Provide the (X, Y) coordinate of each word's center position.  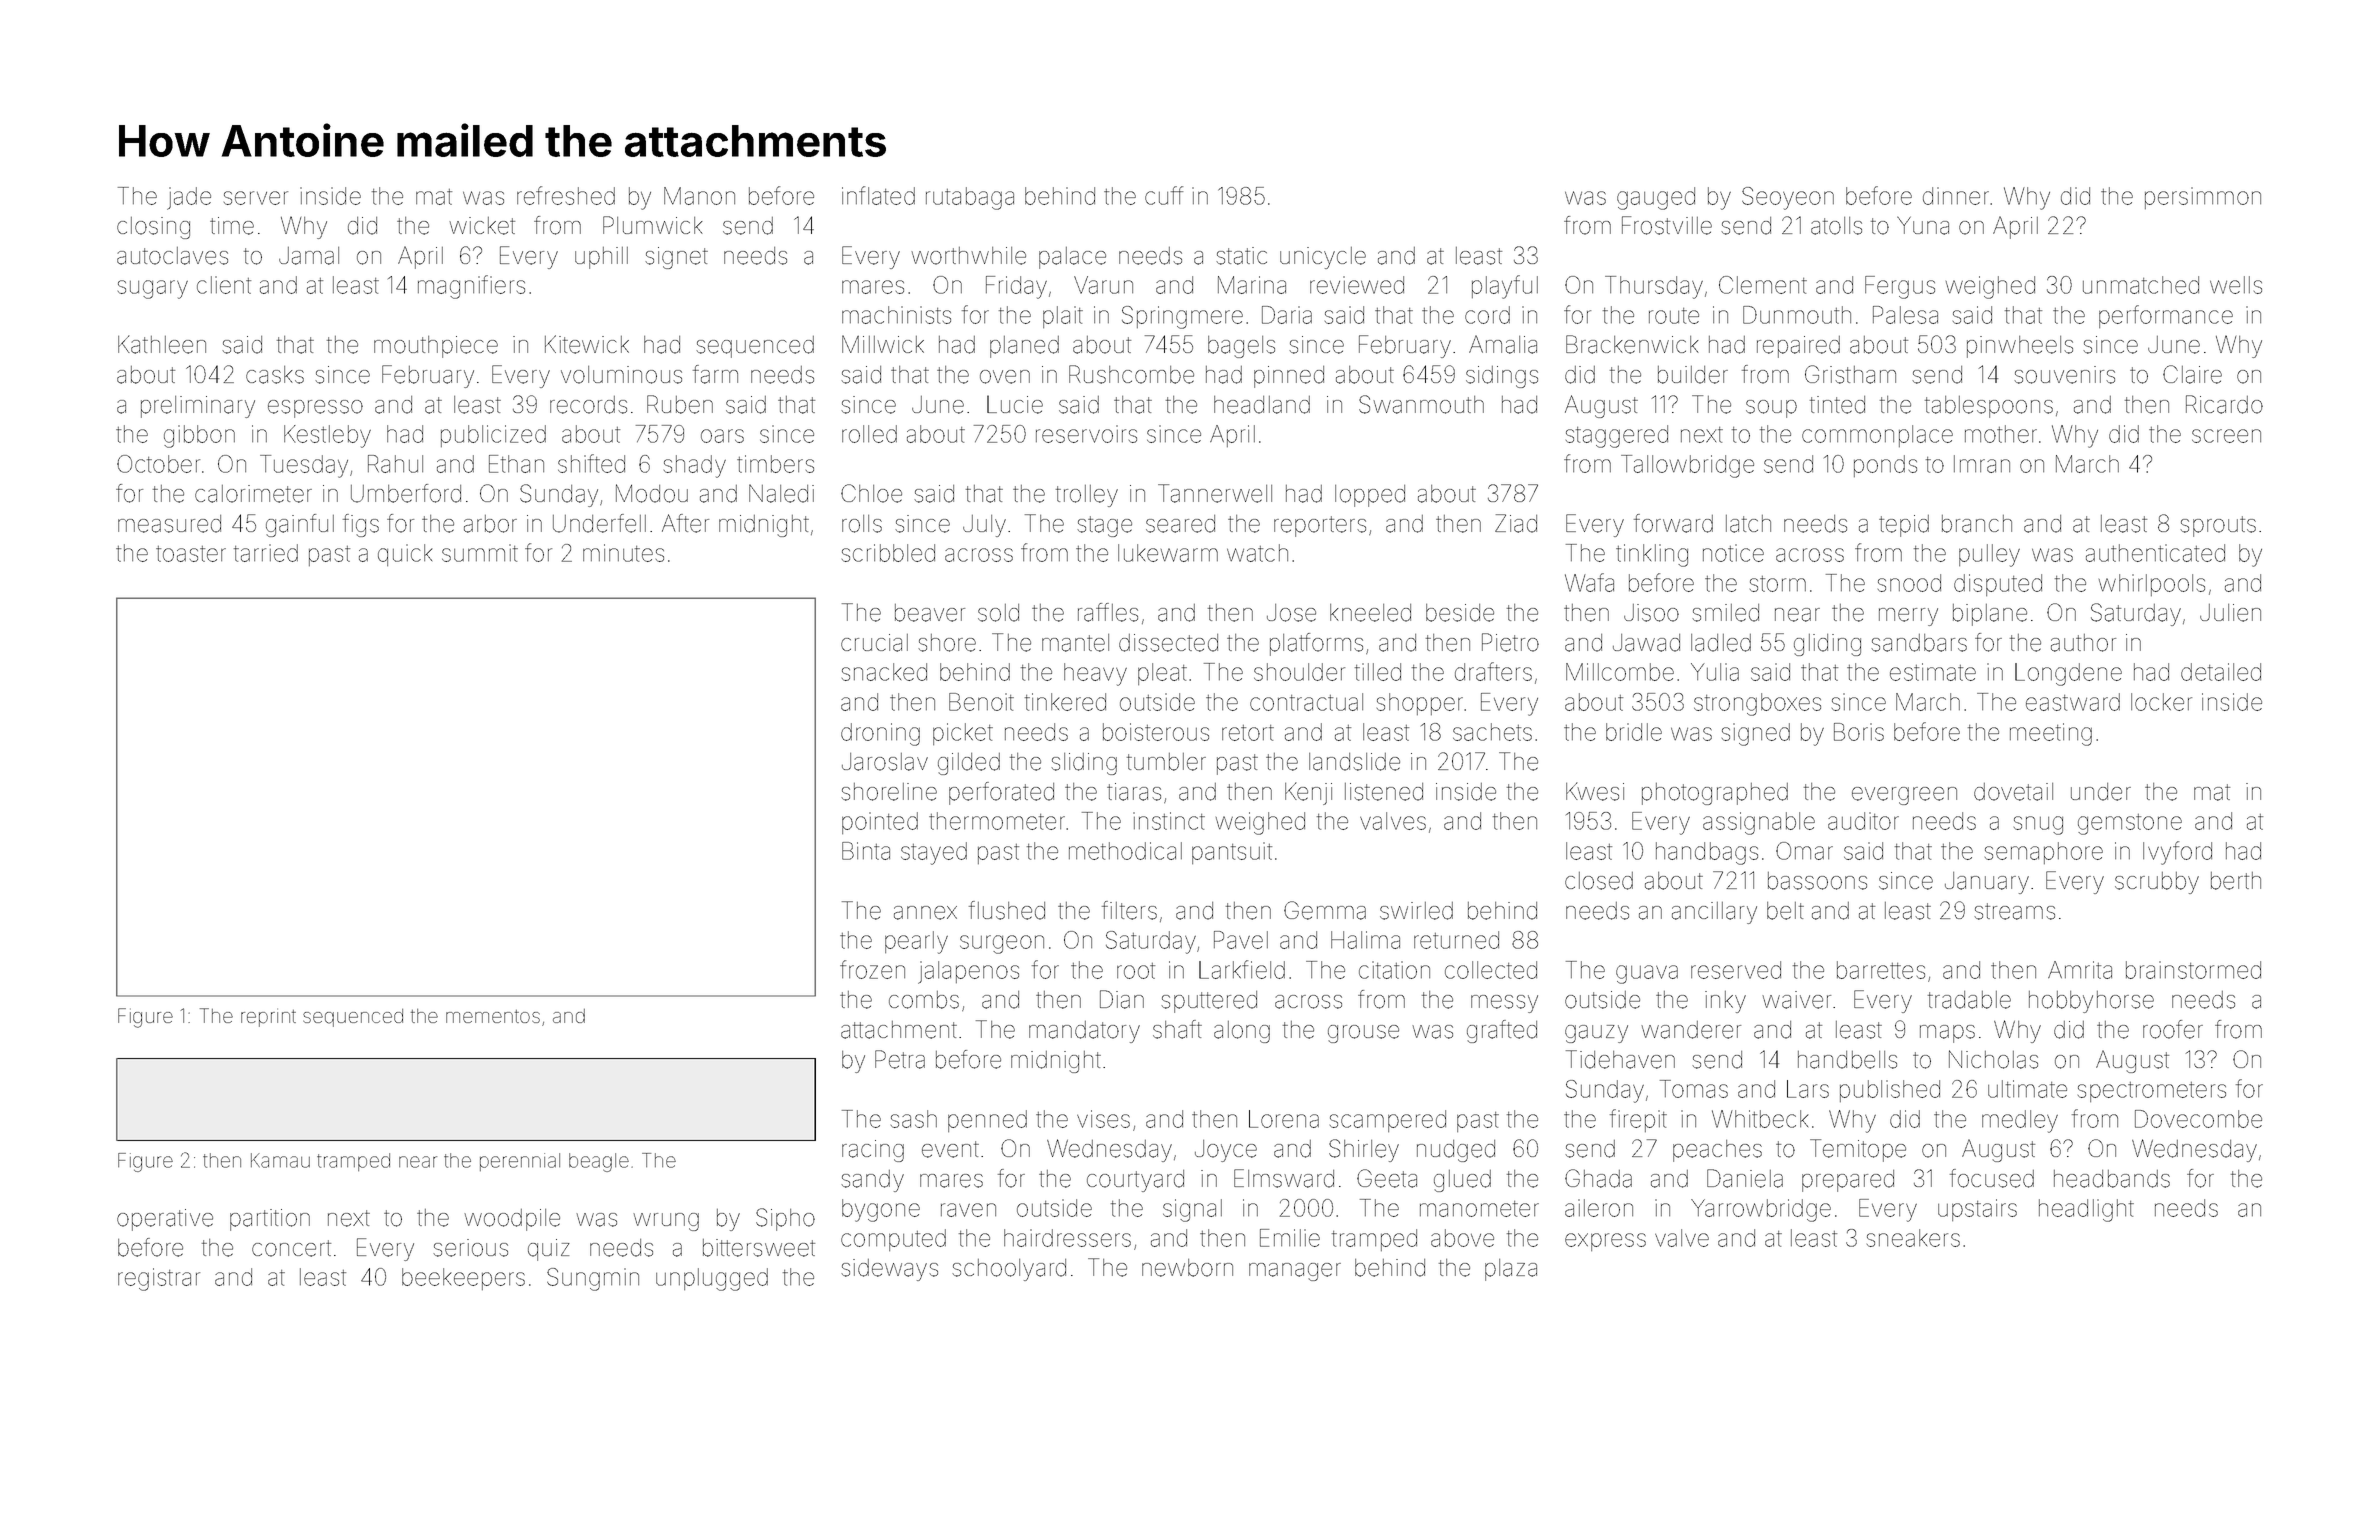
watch (1257, 553)
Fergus (1900, 287)
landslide (1354, 762)
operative (165, 1220)
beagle (599, 1162)
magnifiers (471, 287)
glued (1462, 1181)
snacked (884, 672)
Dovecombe (2198, 1119)
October (158, 464)
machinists (896, 315)
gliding (1827, 645)
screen (2226, 436)
